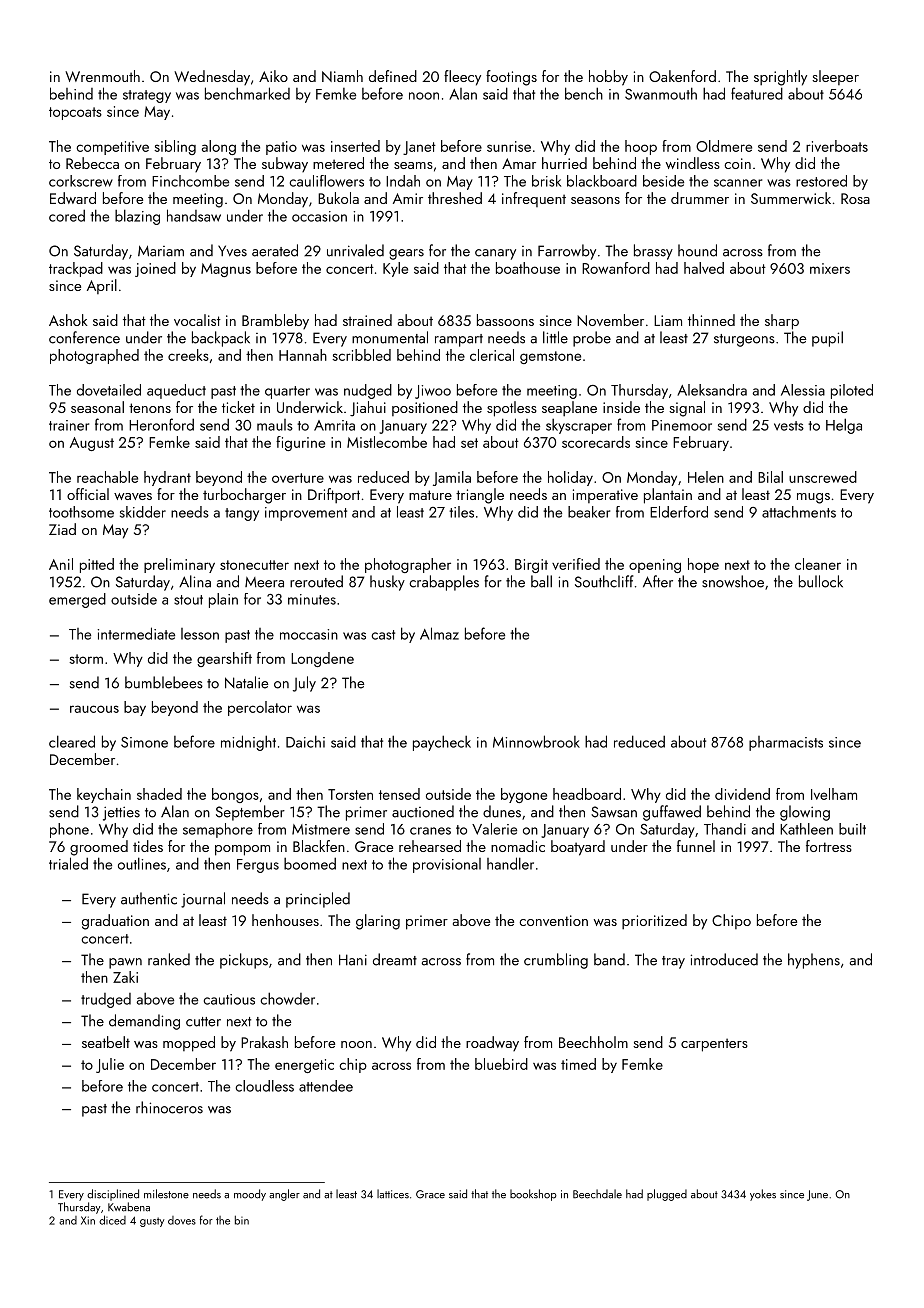 The width and height of the document is (924, 1308). What do you see at coordinates (578, 1064) in the document?
I see `timed` at bounding box center [578, 1064].
